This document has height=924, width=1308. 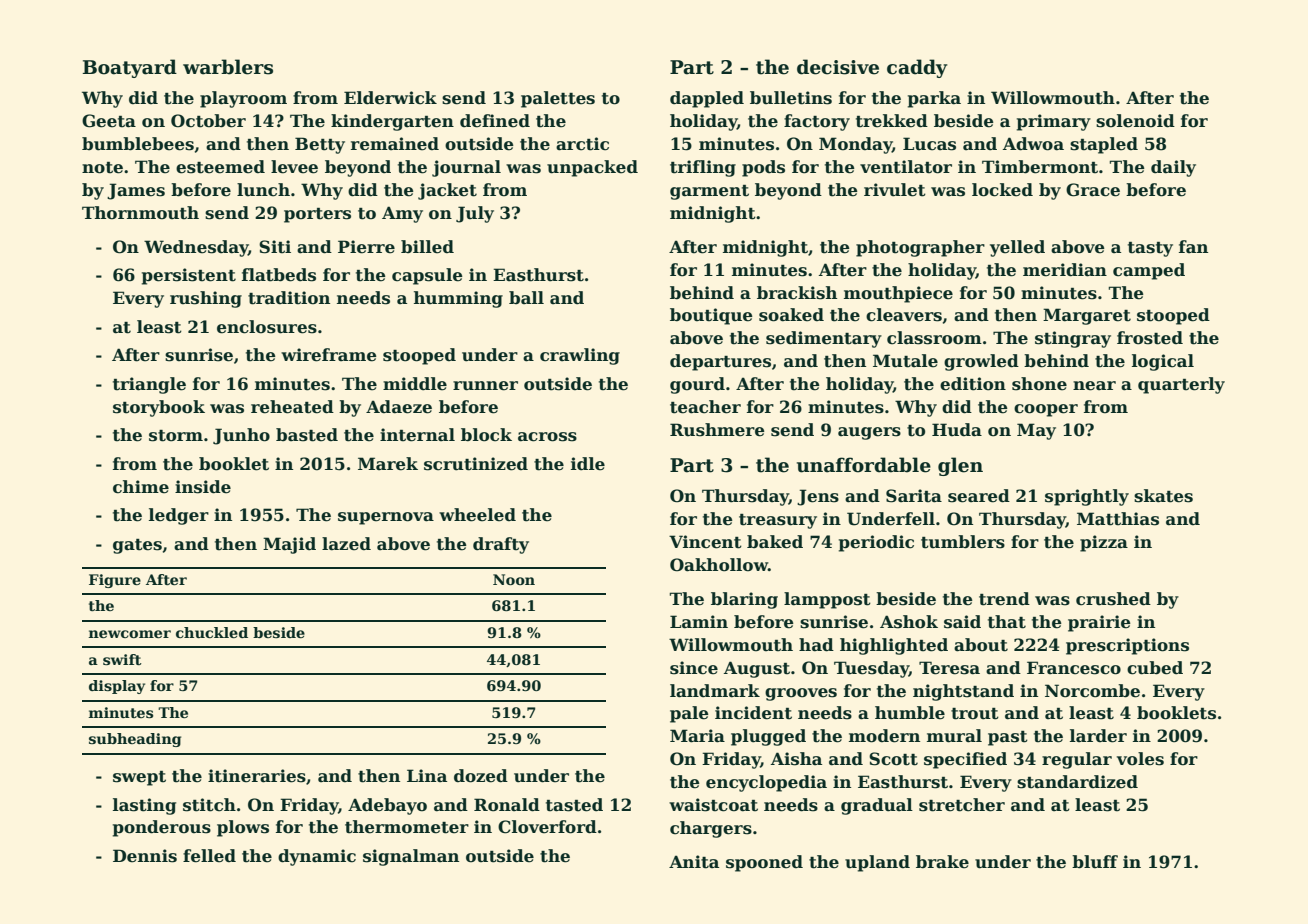 I want to click on caddy, so click(x=917, y=68).
